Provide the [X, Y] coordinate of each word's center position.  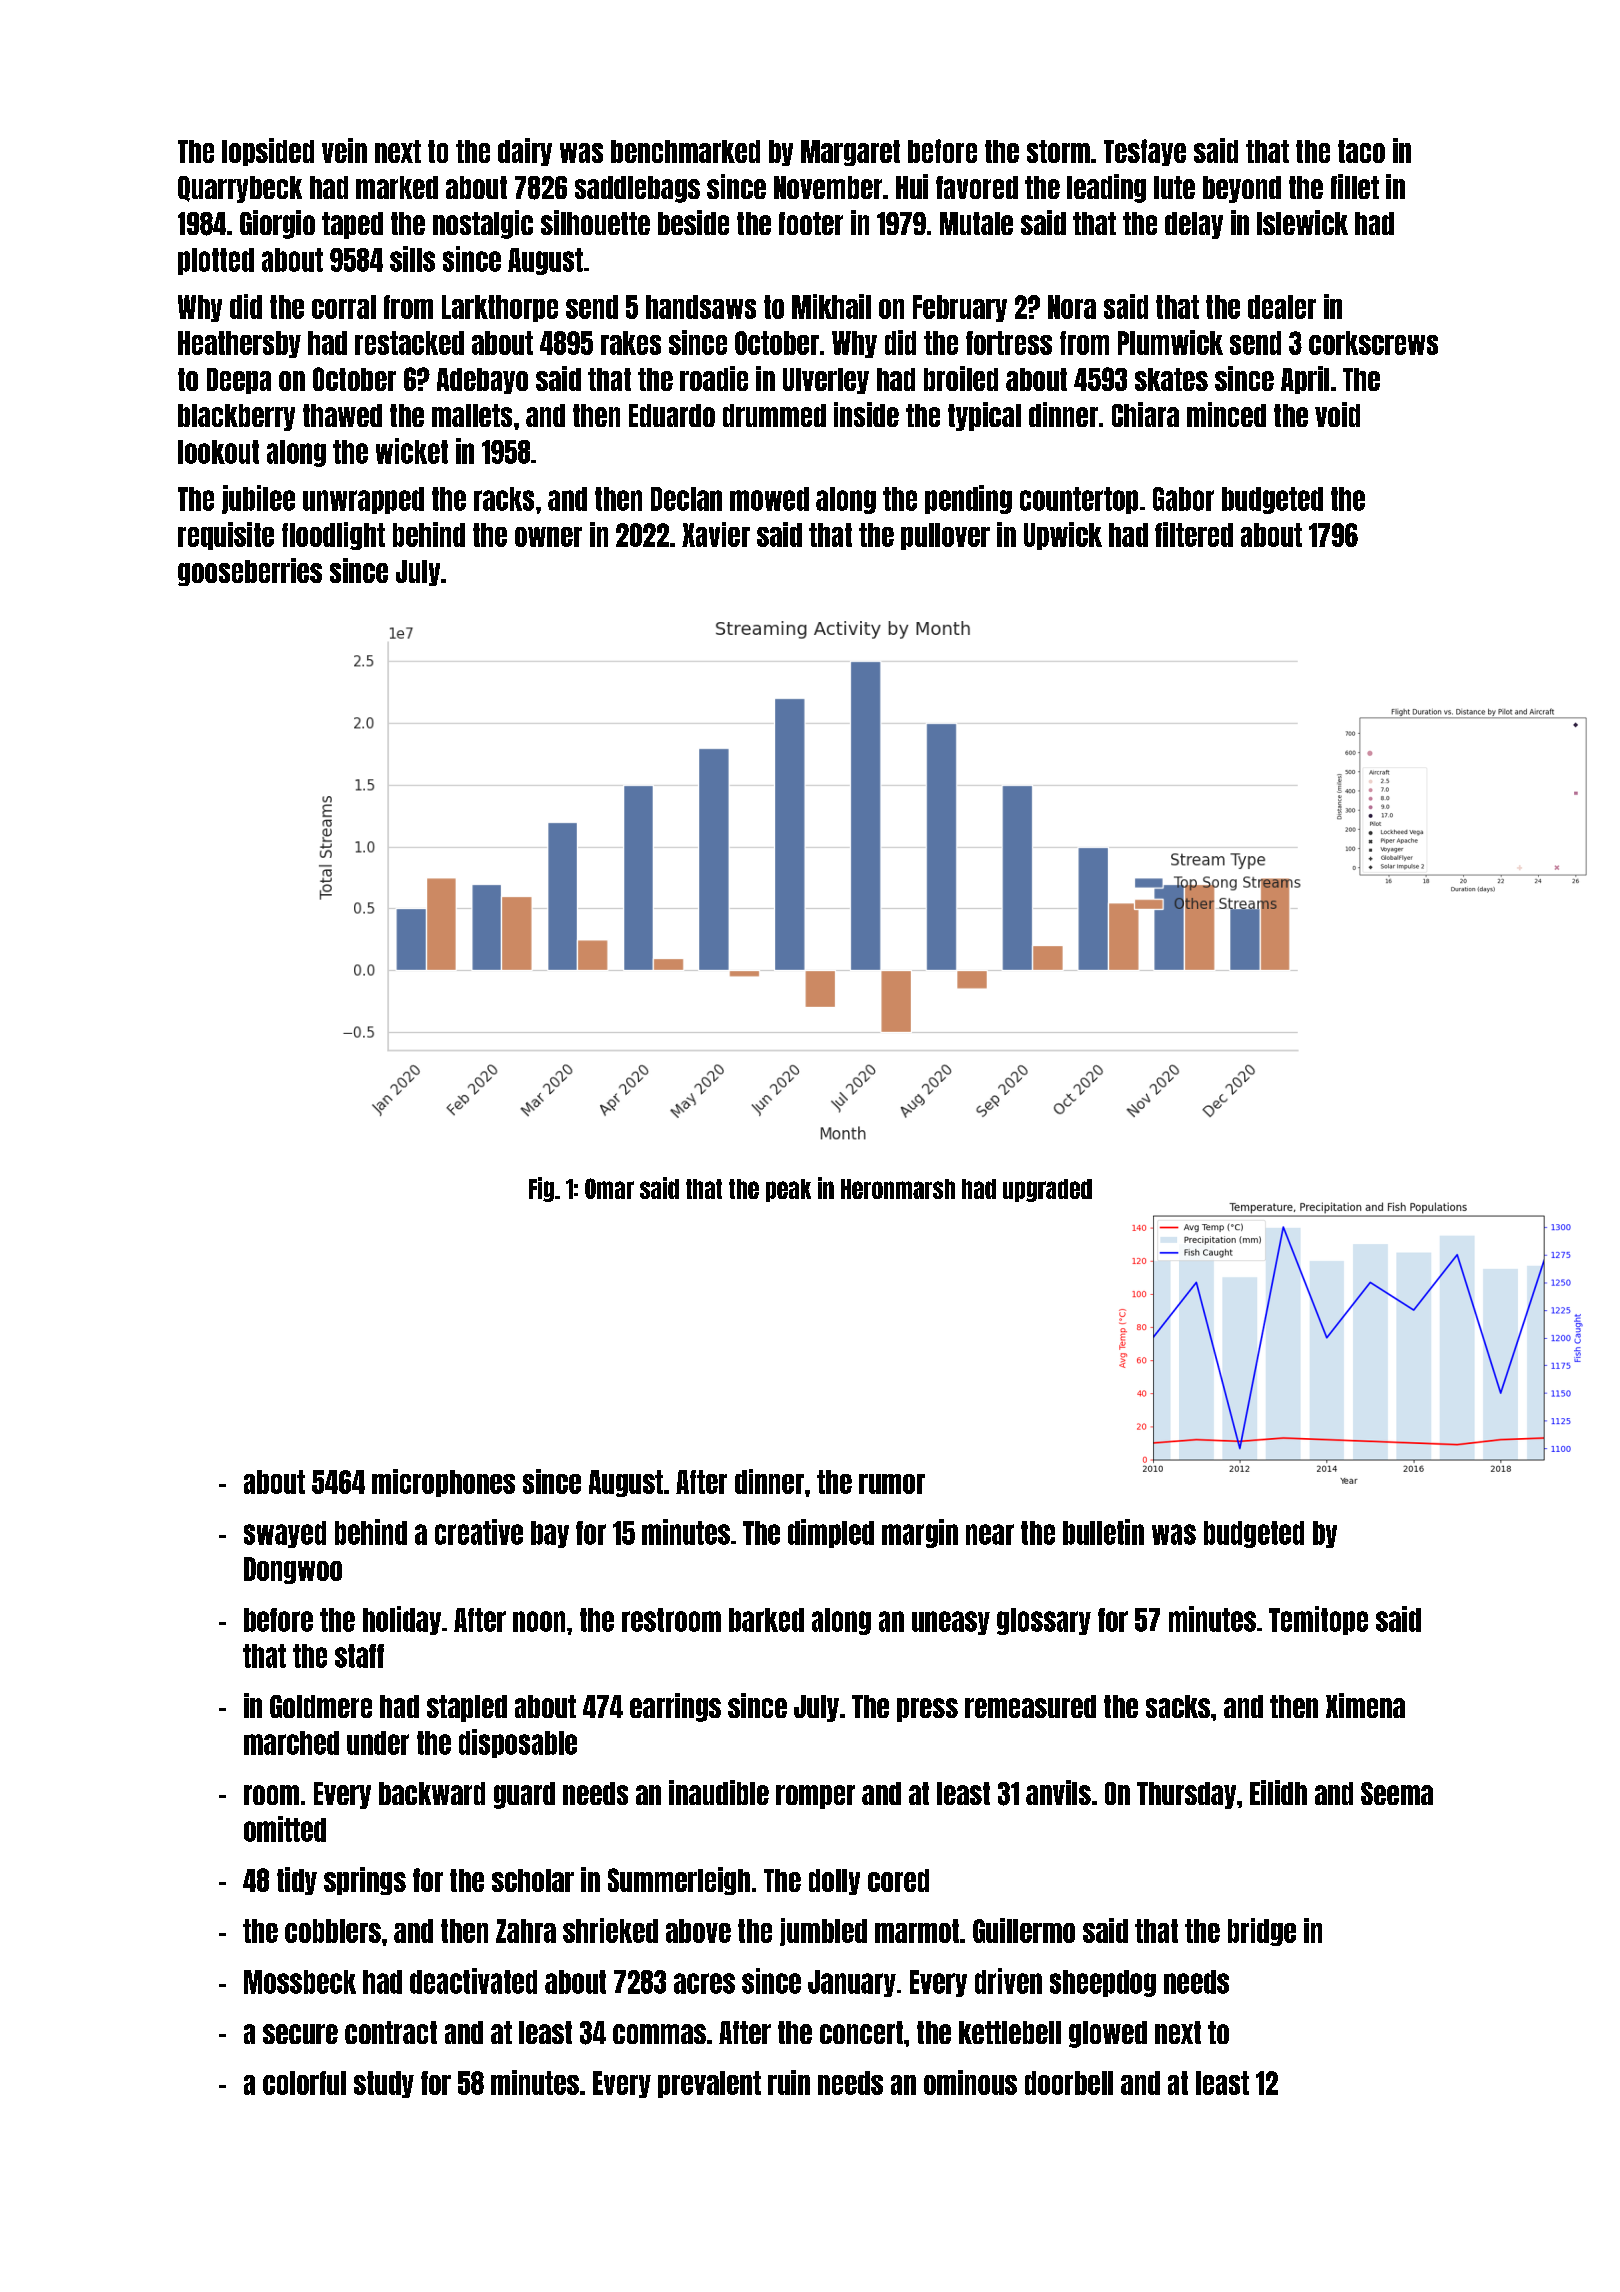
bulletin [1103, 1532]
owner [548, 537]
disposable [518, 1743]
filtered [1194, 534]
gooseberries [250, 572]
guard [524, 1795]
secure [300, 2034]
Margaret [850, 153]
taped [352, 225]
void [1337, 414]
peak [788, 1190]
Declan [686, 499]
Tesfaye [1145, 152]
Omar [609, 1188]
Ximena [1365, 1705]
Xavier [716, 534]
